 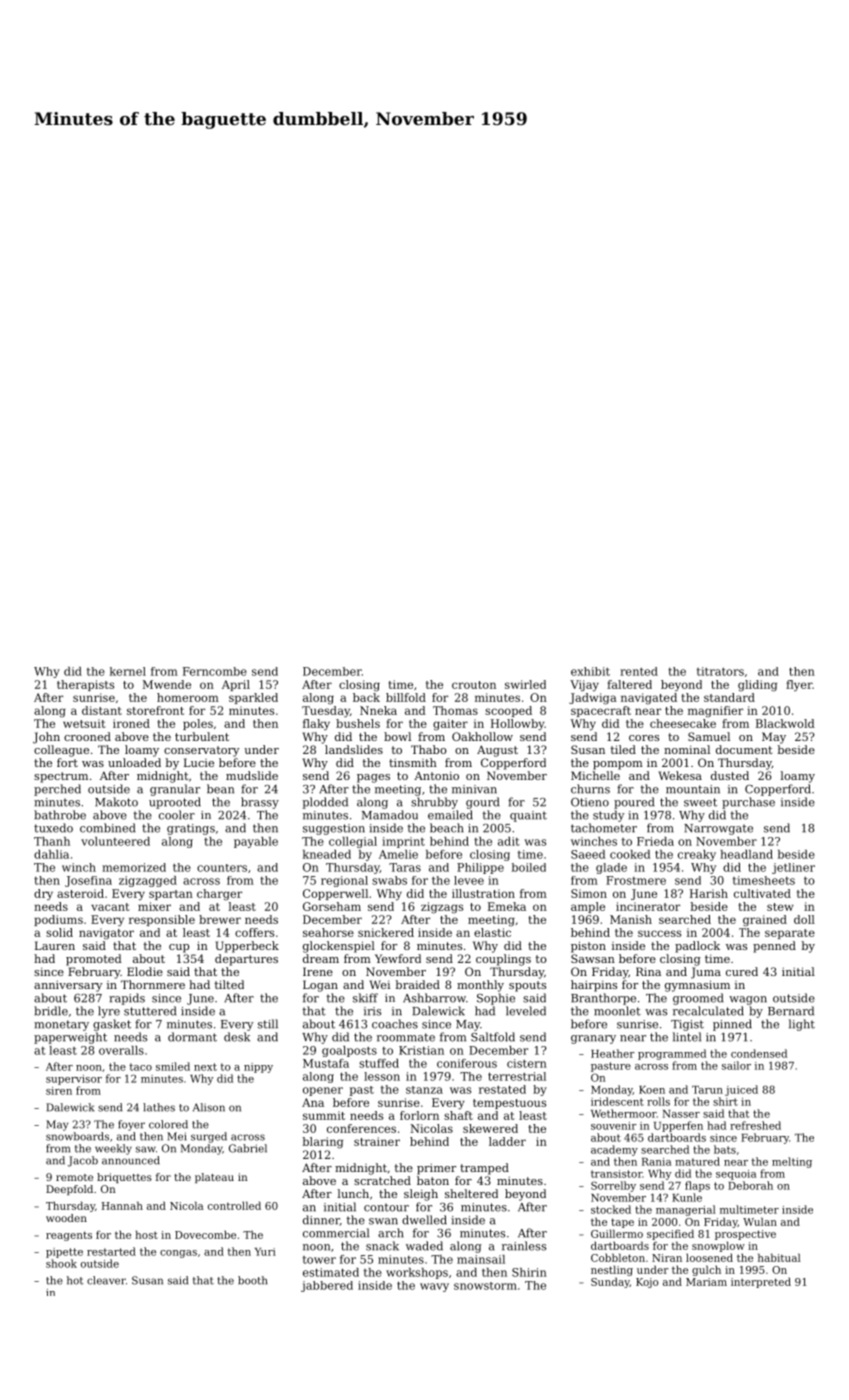 What do you see at coordinates (720, 671) in the screenshot?
I see `titrators` at bounding box center [720, 671].
